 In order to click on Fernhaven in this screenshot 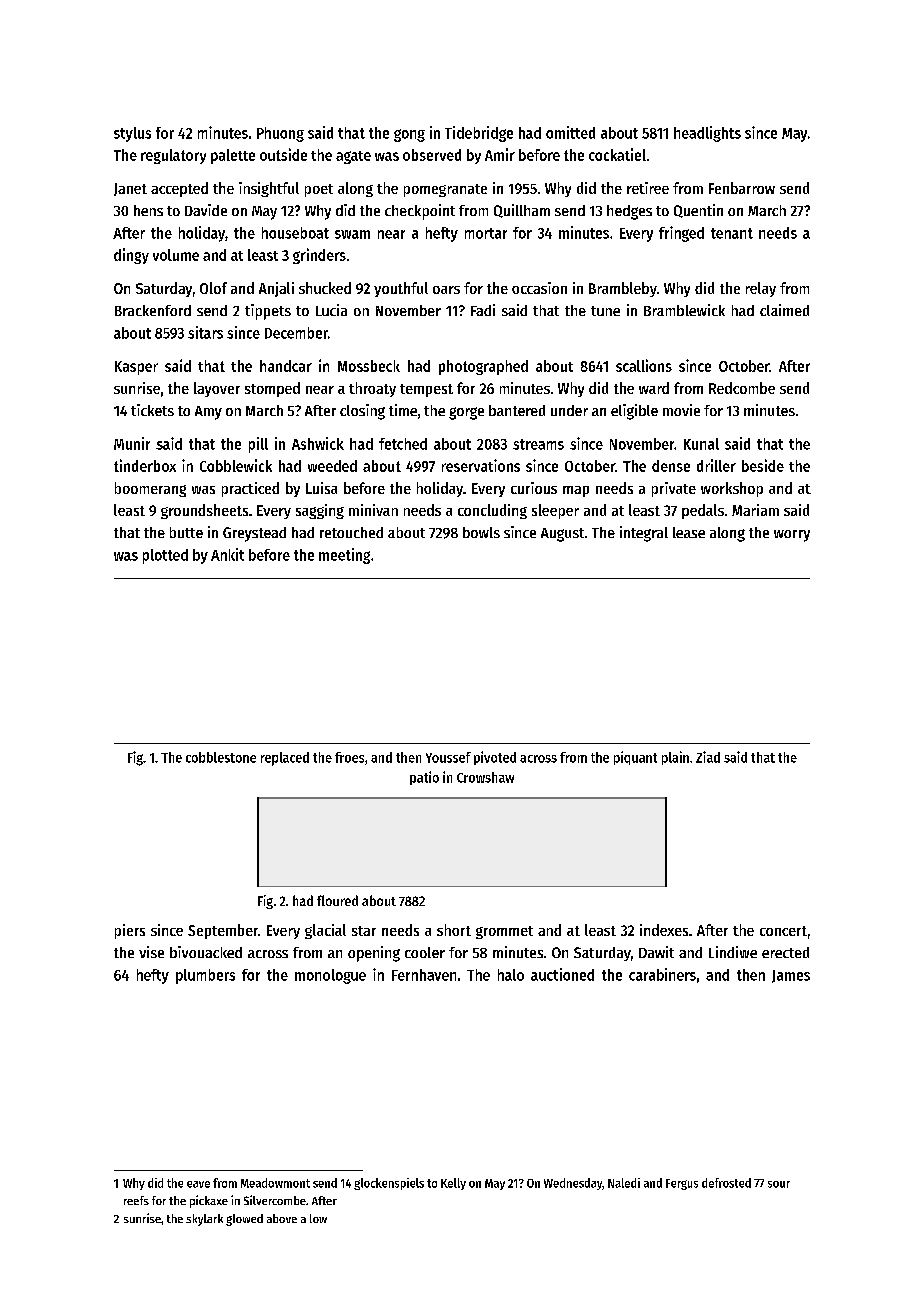, I will do `click(424, 975)`.
